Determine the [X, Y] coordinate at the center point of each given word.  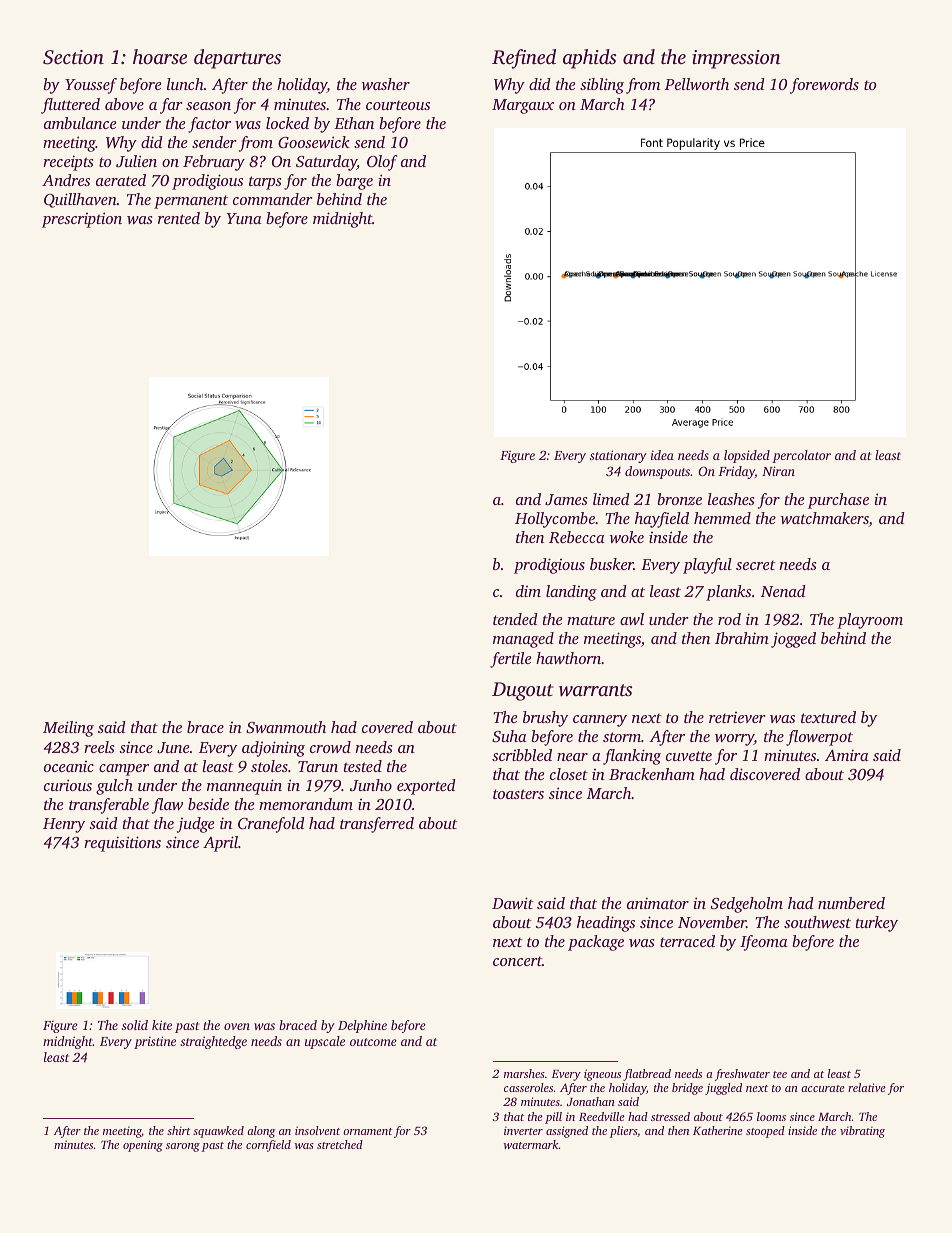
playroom [870, 621]
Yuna [244, 218]
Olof [382, 163]
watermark [531, 1144]
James [566, 500]
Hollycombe [555, 520]
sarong [183, 1147]
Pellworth [697, 84]
